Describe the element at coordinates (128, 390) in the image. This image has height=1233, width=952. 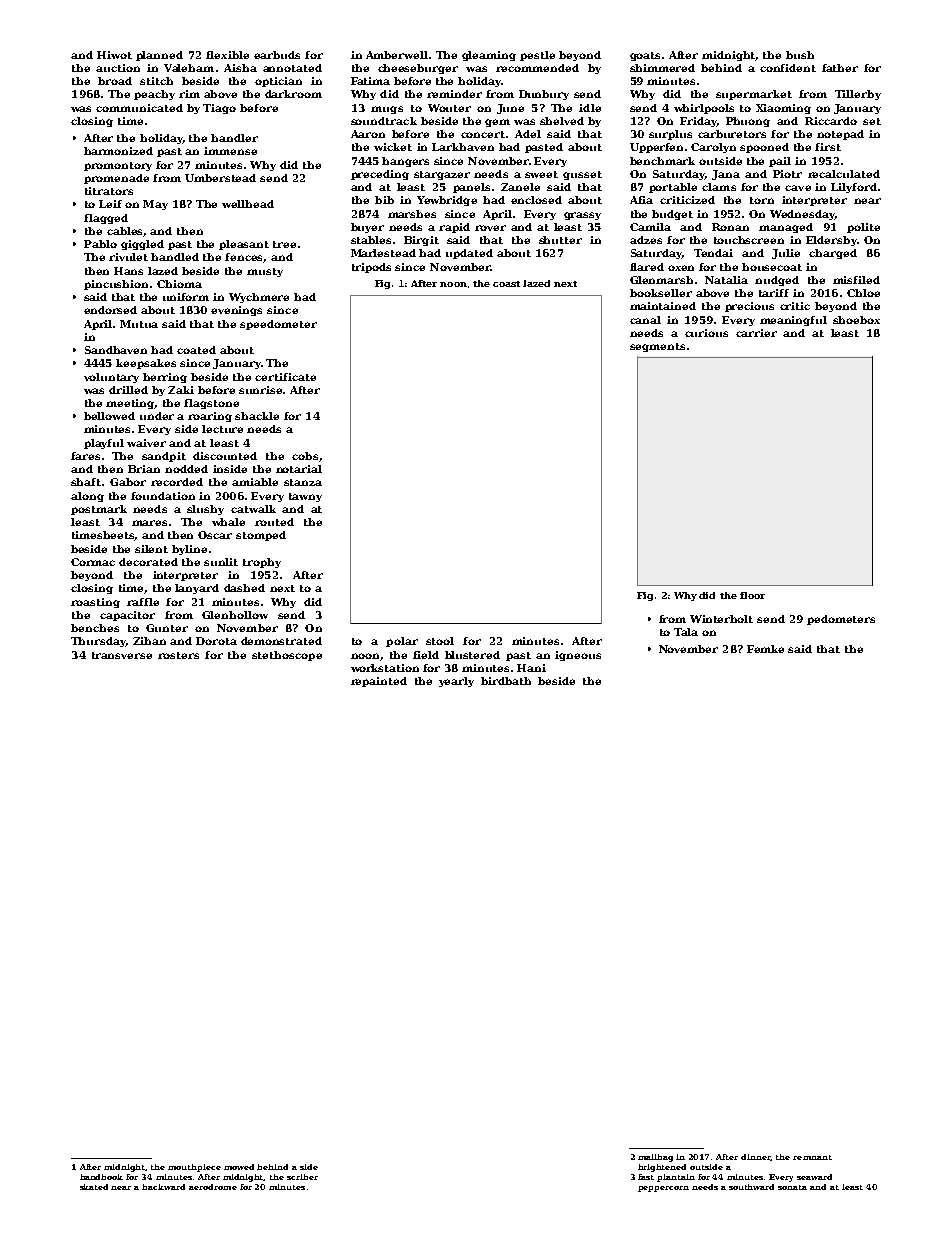
I see `drilled` at that location.
